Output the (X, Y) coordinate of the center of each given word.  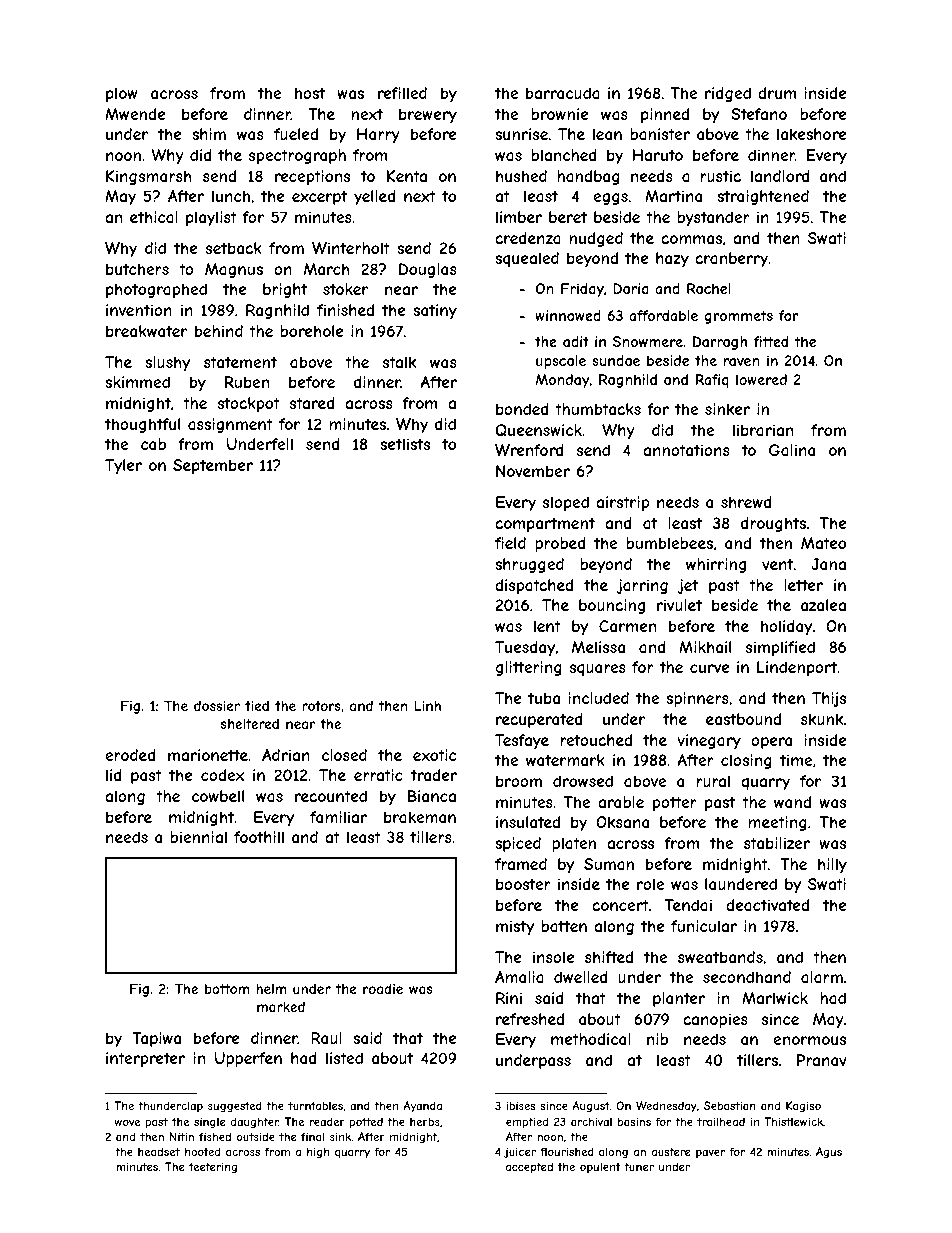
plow (122, 94)
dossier (217, 706)
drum (777, 93)
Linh (427, 705)
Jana (828, 564)
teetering (213, 1167)
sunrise (521, 134)
